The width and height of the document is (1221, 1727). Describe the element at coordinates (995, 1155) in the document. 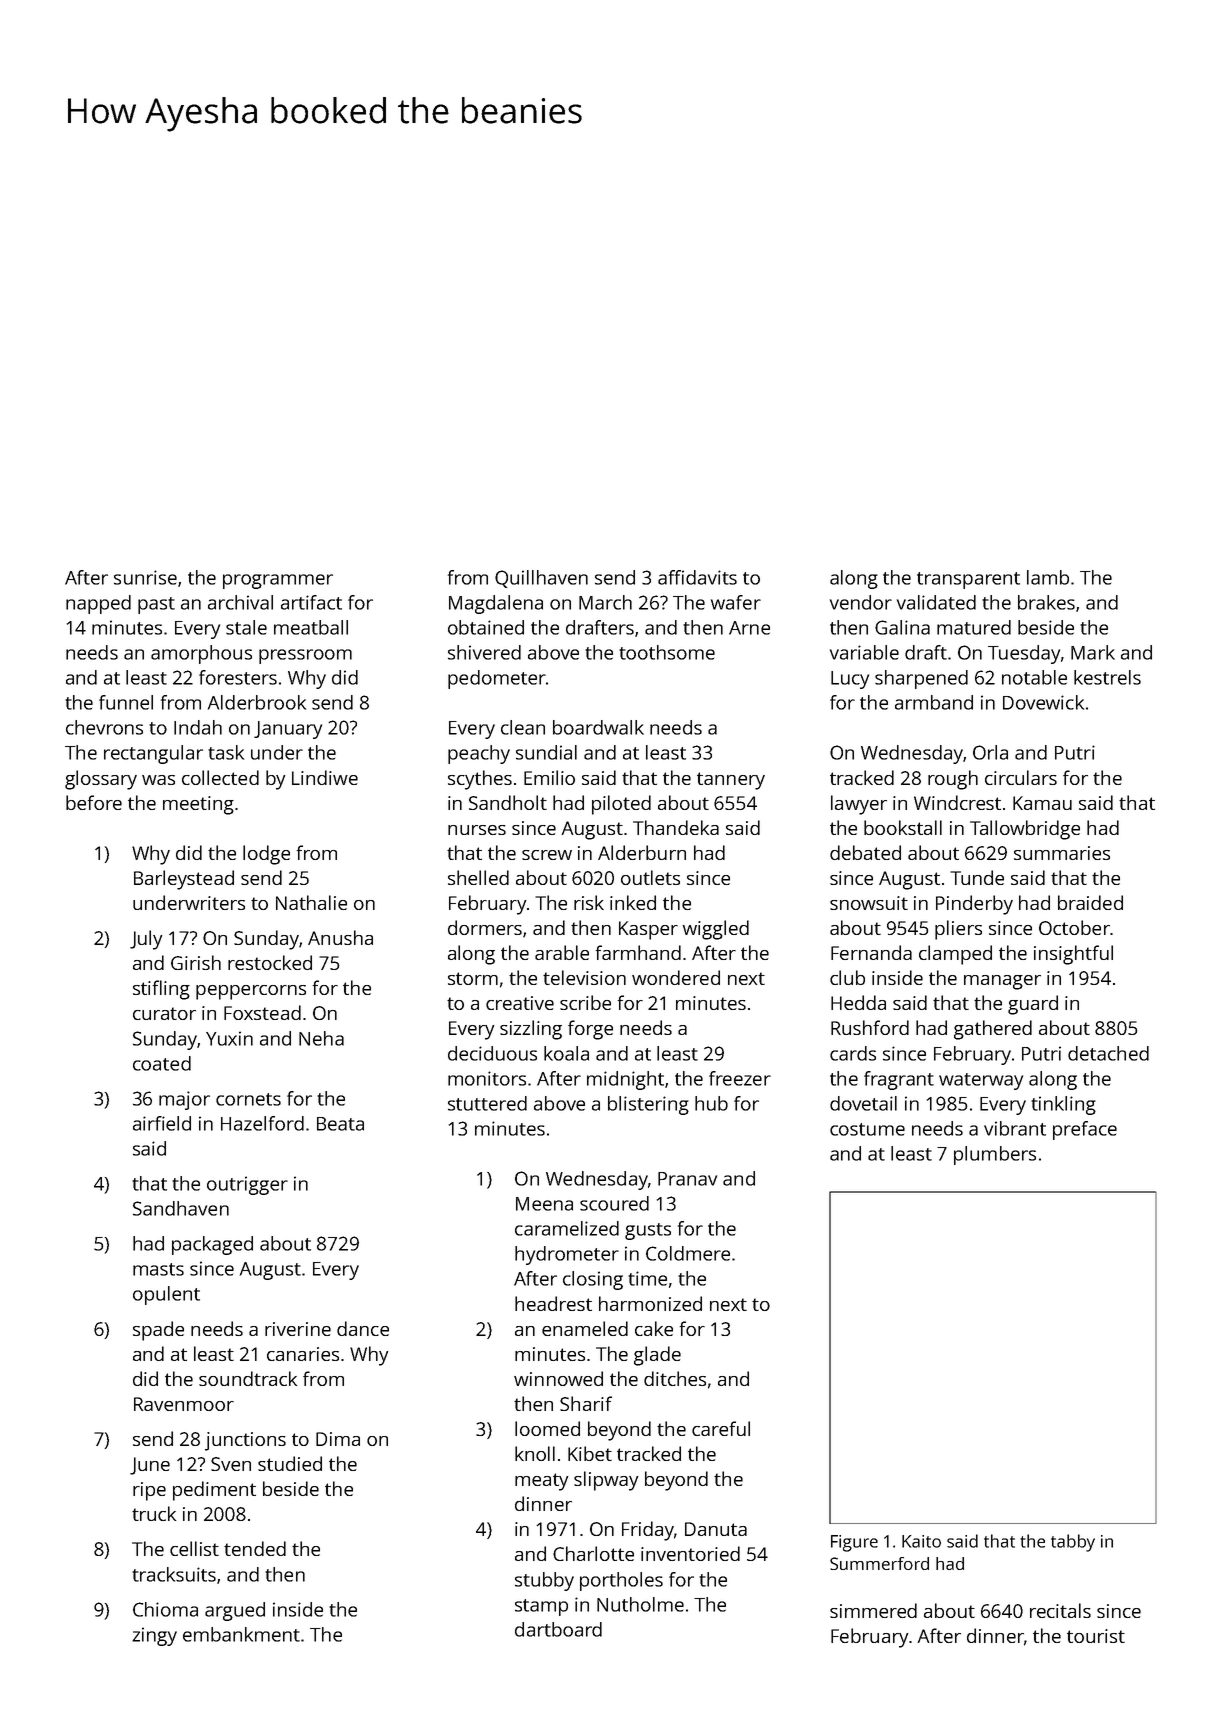

I see `plumbers` at that location.
